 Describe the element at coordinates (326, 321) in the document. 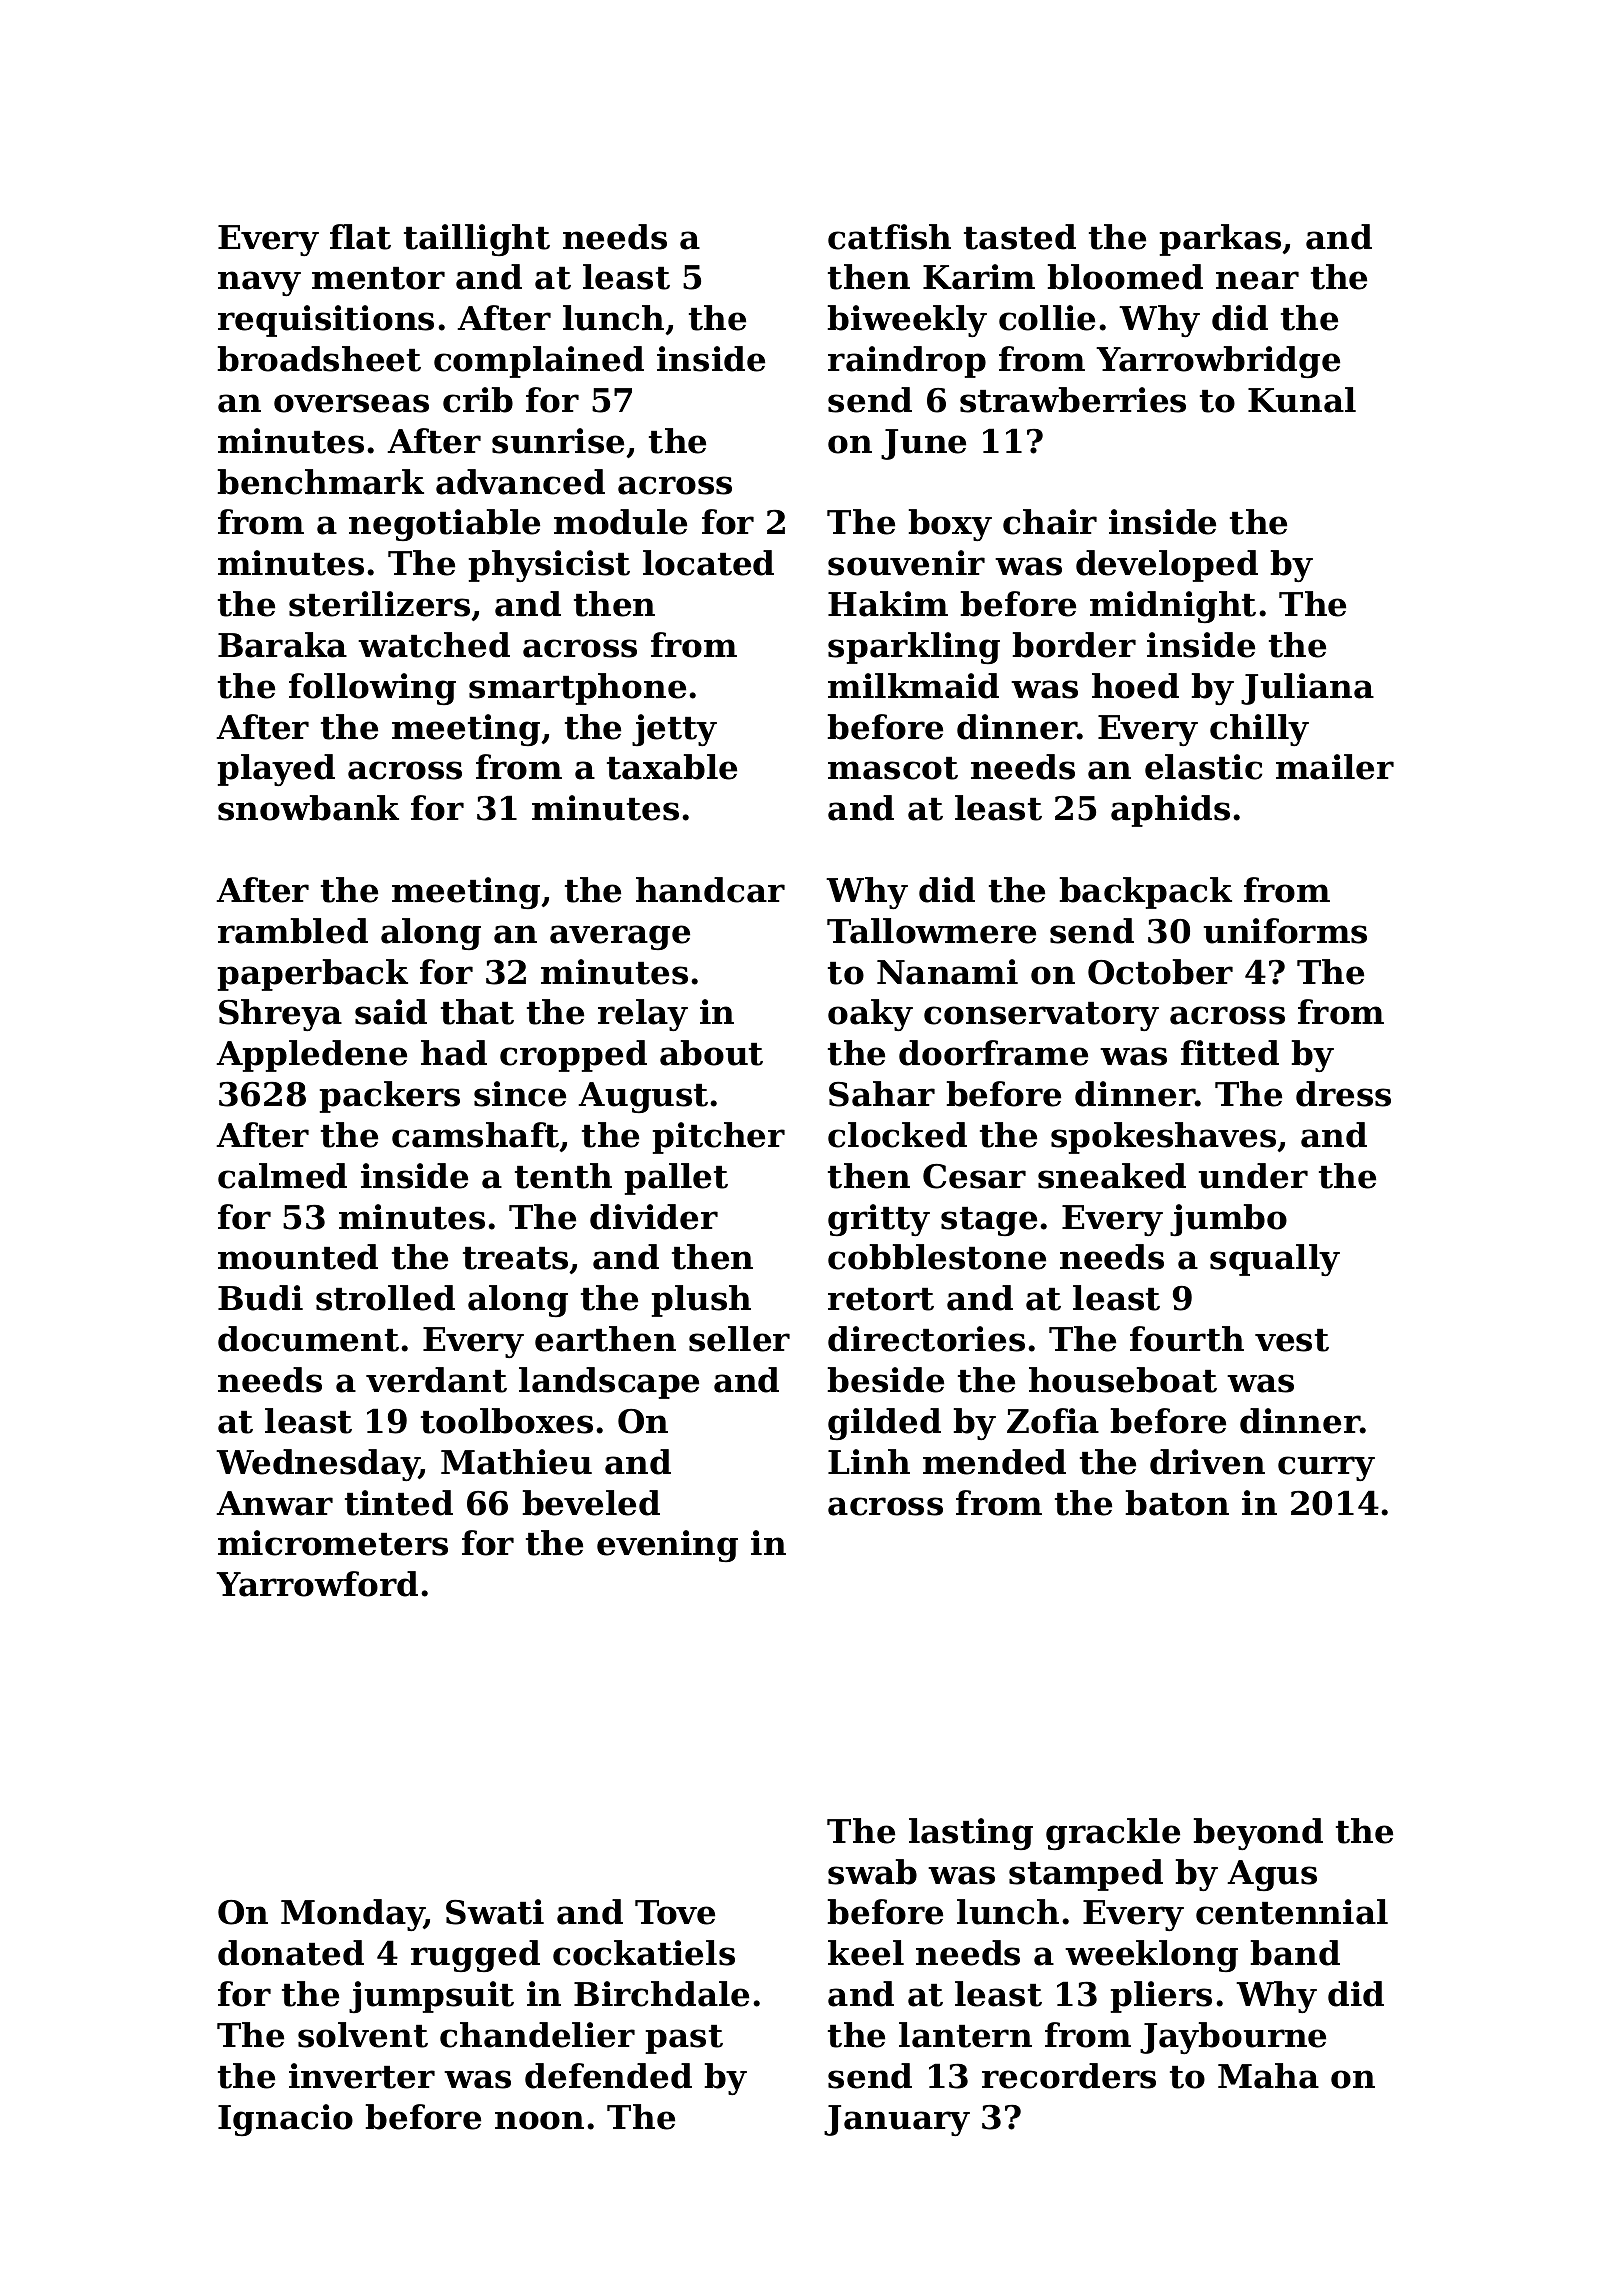

I see `requisitions` at that location.
